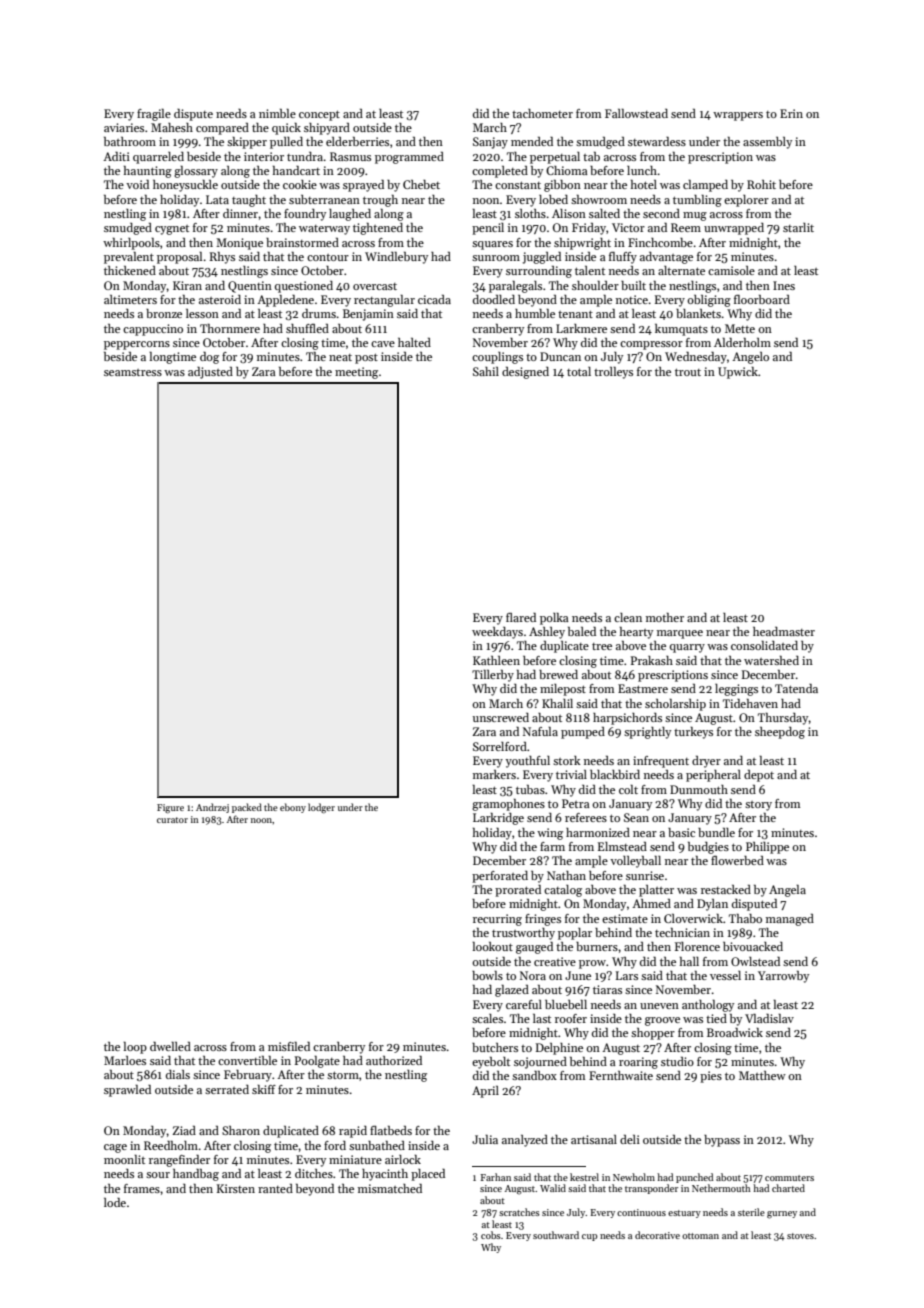  I want to click on weekdays, so click(497, 633).
